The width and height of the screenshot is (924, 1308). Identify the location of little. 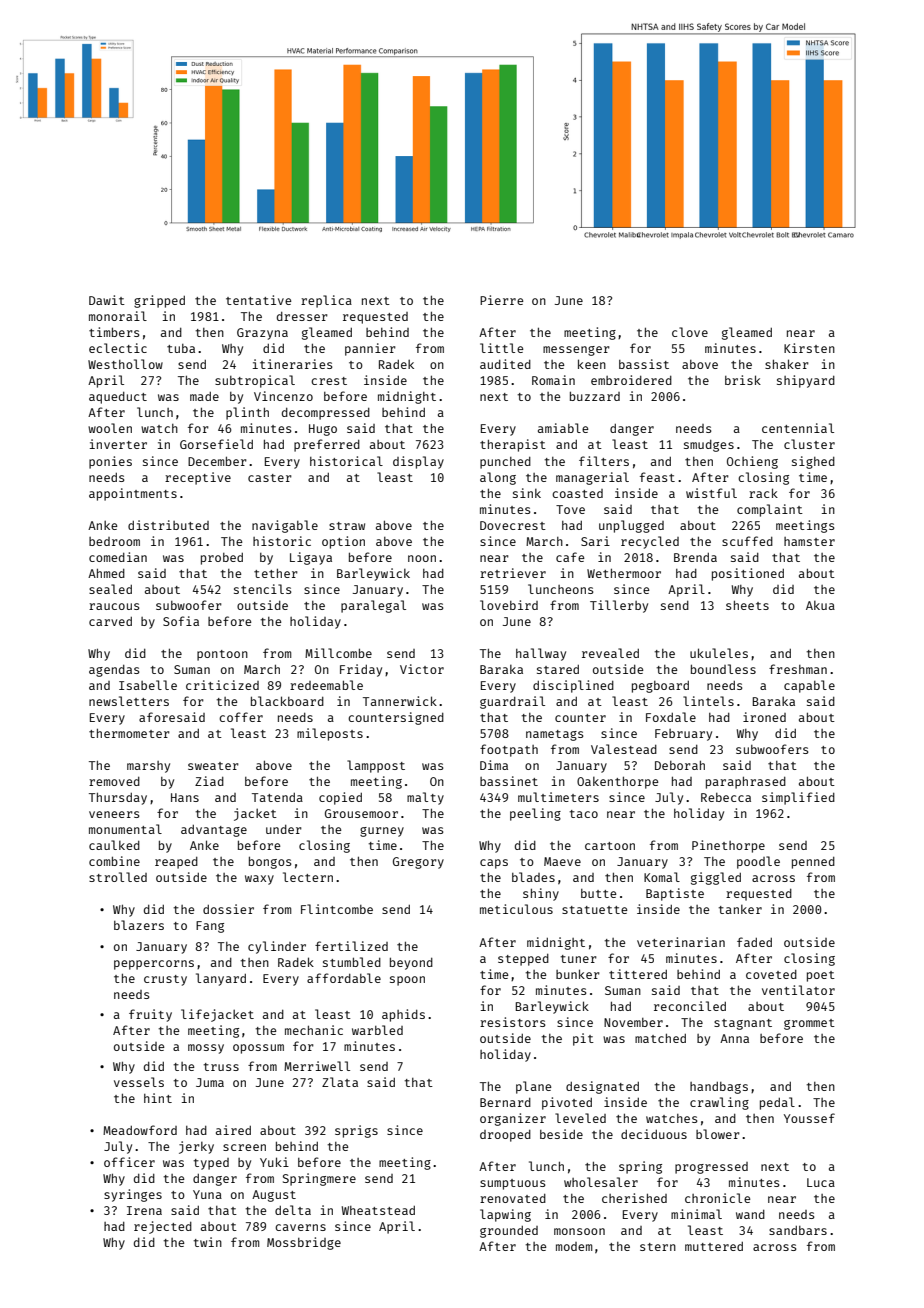
(502, 348).
